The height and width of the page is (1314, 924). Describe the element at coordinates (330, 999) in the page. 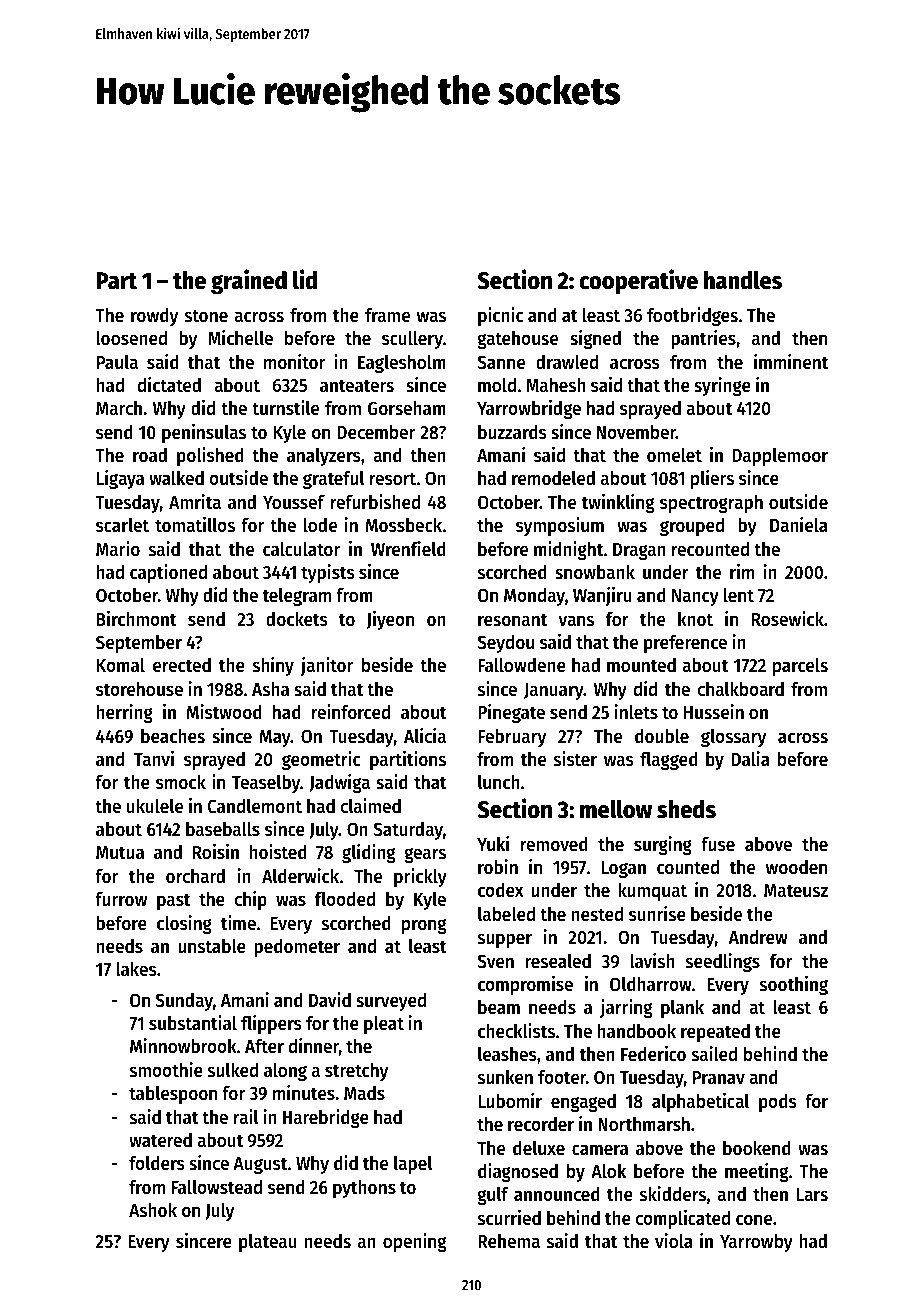

I see `David` at that location.
